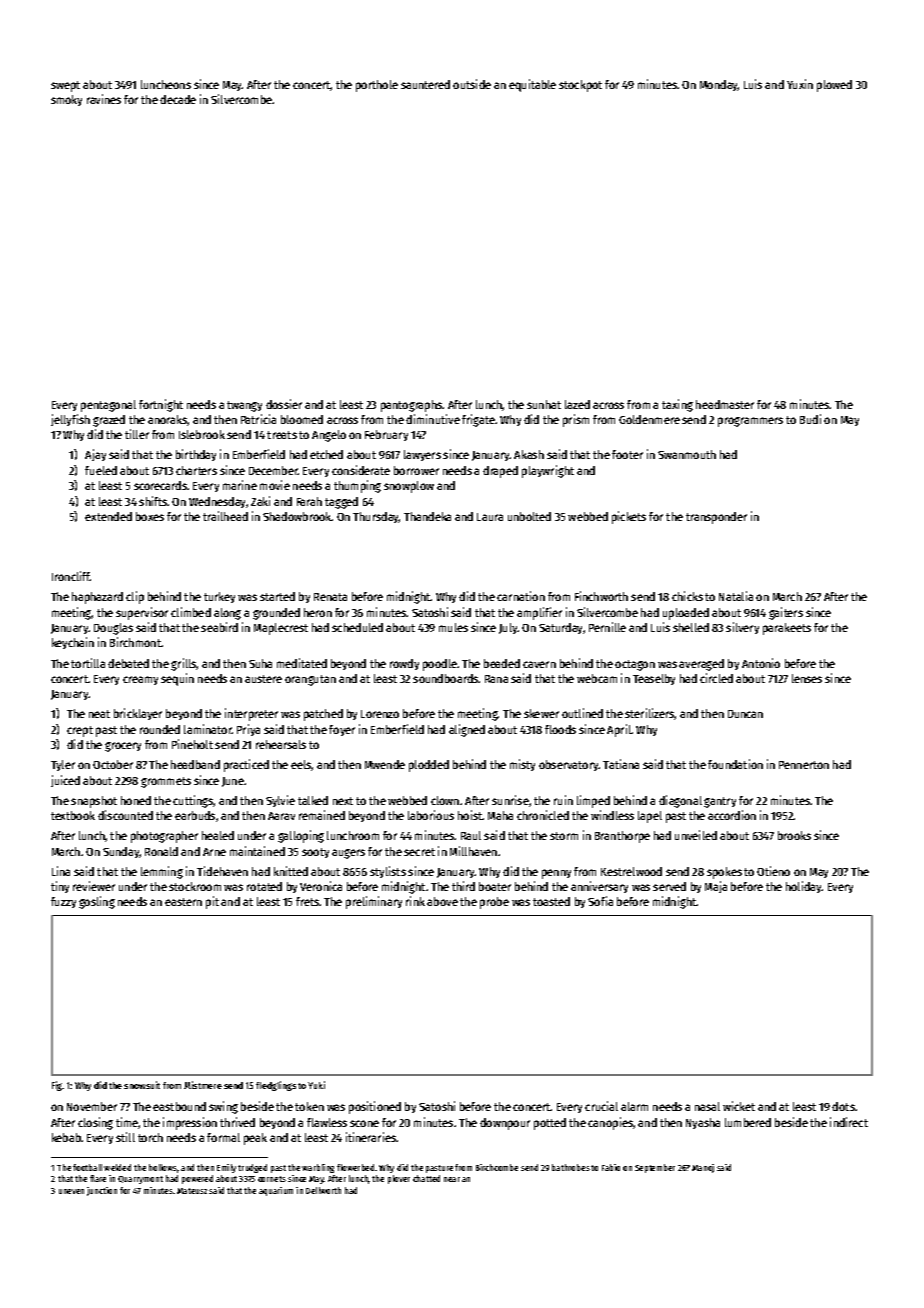  I want to click on textbook, so click(73, 815).
